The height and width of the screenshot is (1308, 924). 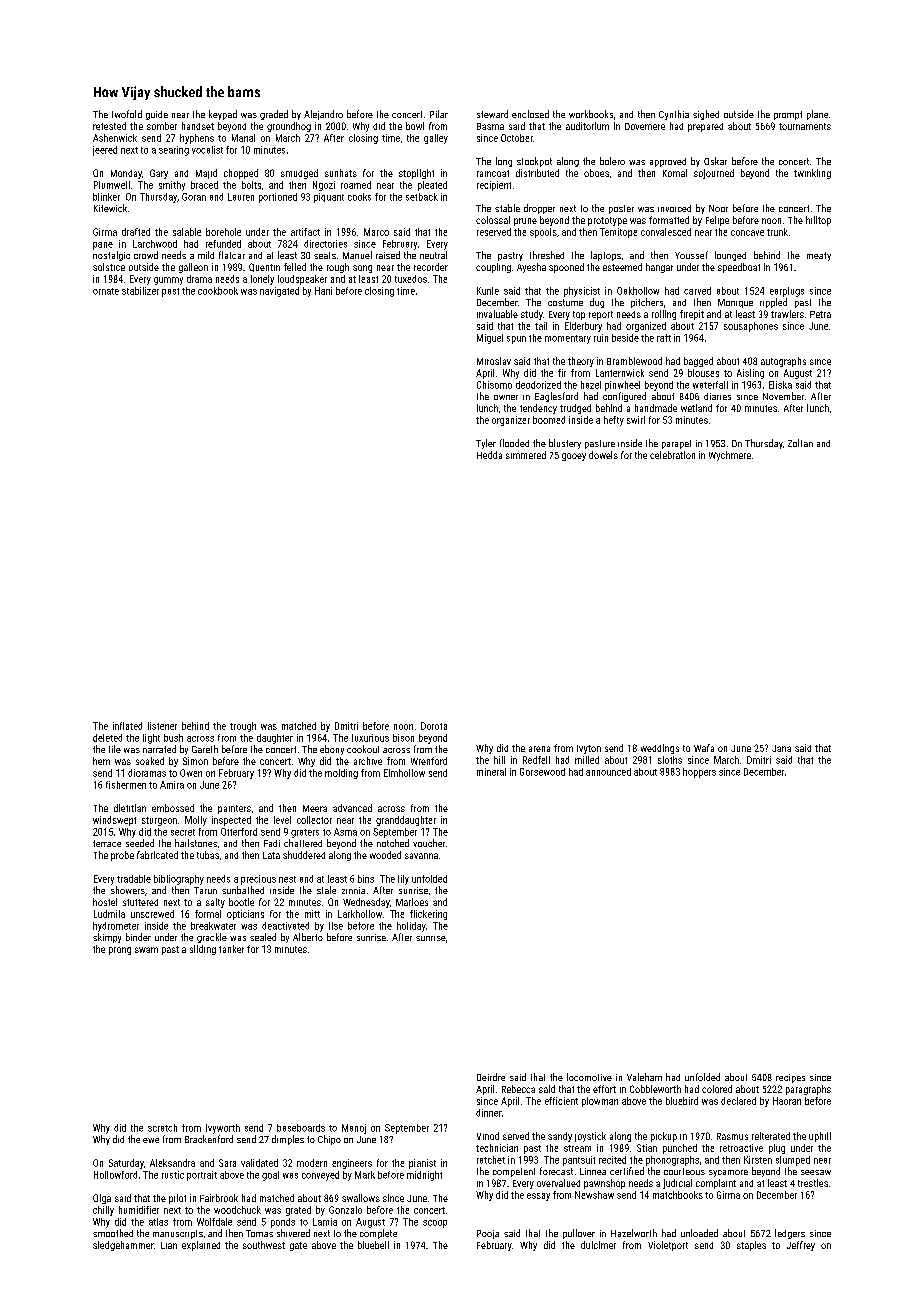 I want to click on Chisomo, so click(x=494, y=385).
